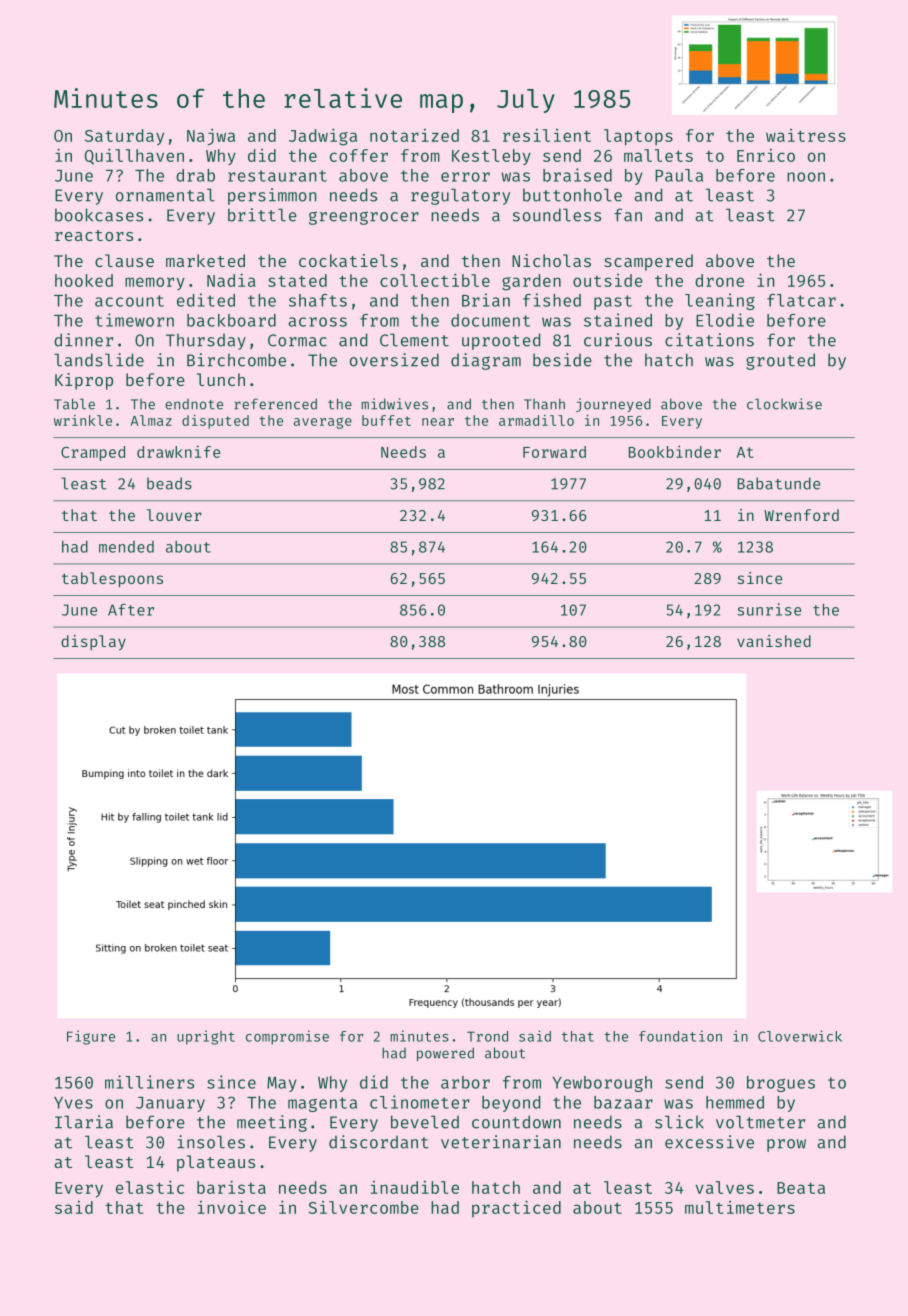 The image size is (908, 1316). What do you see at coordinates (769, 609) in the screenshot?
I see `sunrise` at bounding box center [769, 609].
